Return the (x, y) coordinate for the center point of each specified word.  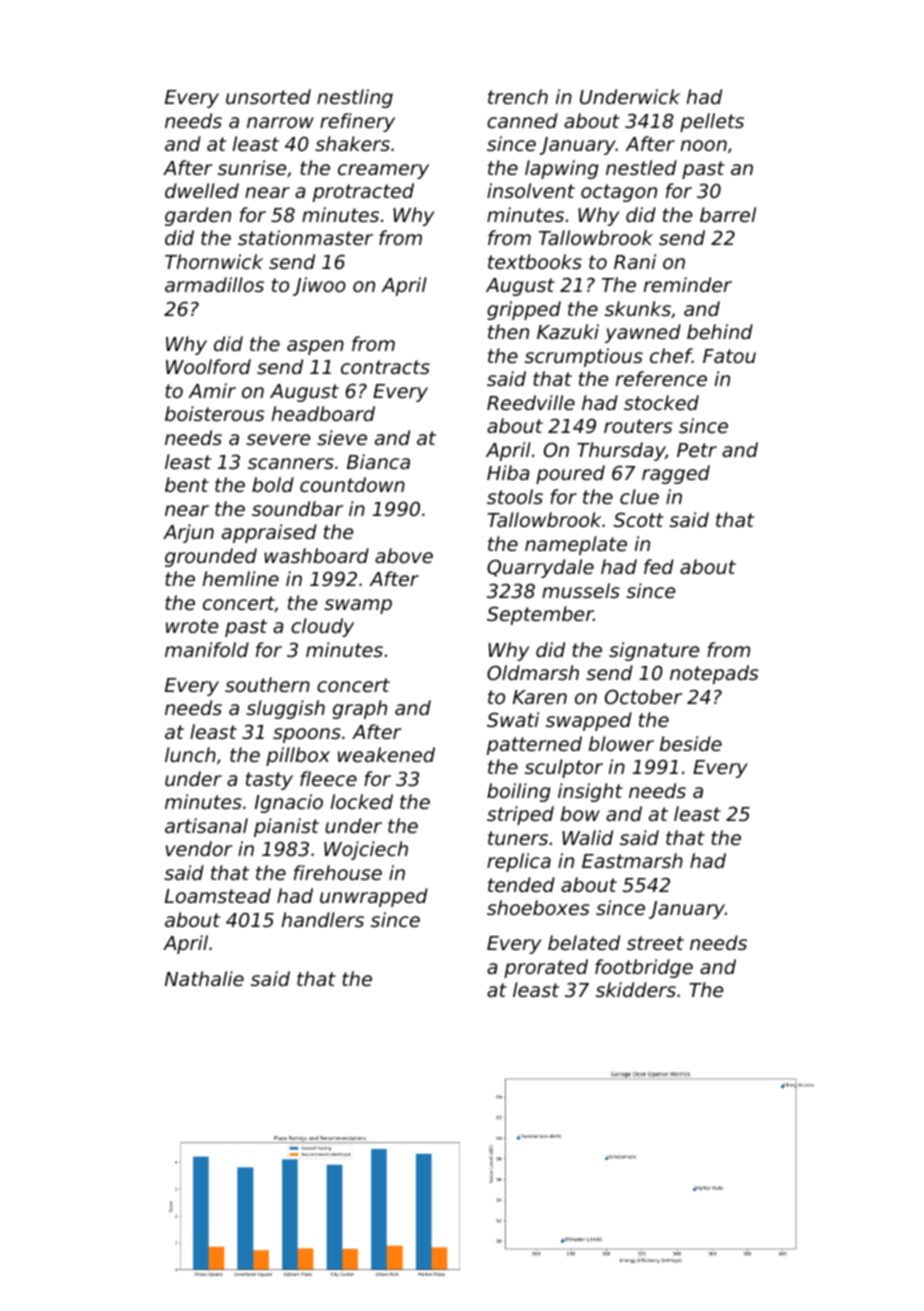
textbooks (535, 261)
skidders (636, 989)
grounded (211, 557)
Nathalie (204, 978)
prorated (546, 968)
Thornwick (214, 261)
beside (691, 743)
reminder (688, 284)
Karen (540, 697)
